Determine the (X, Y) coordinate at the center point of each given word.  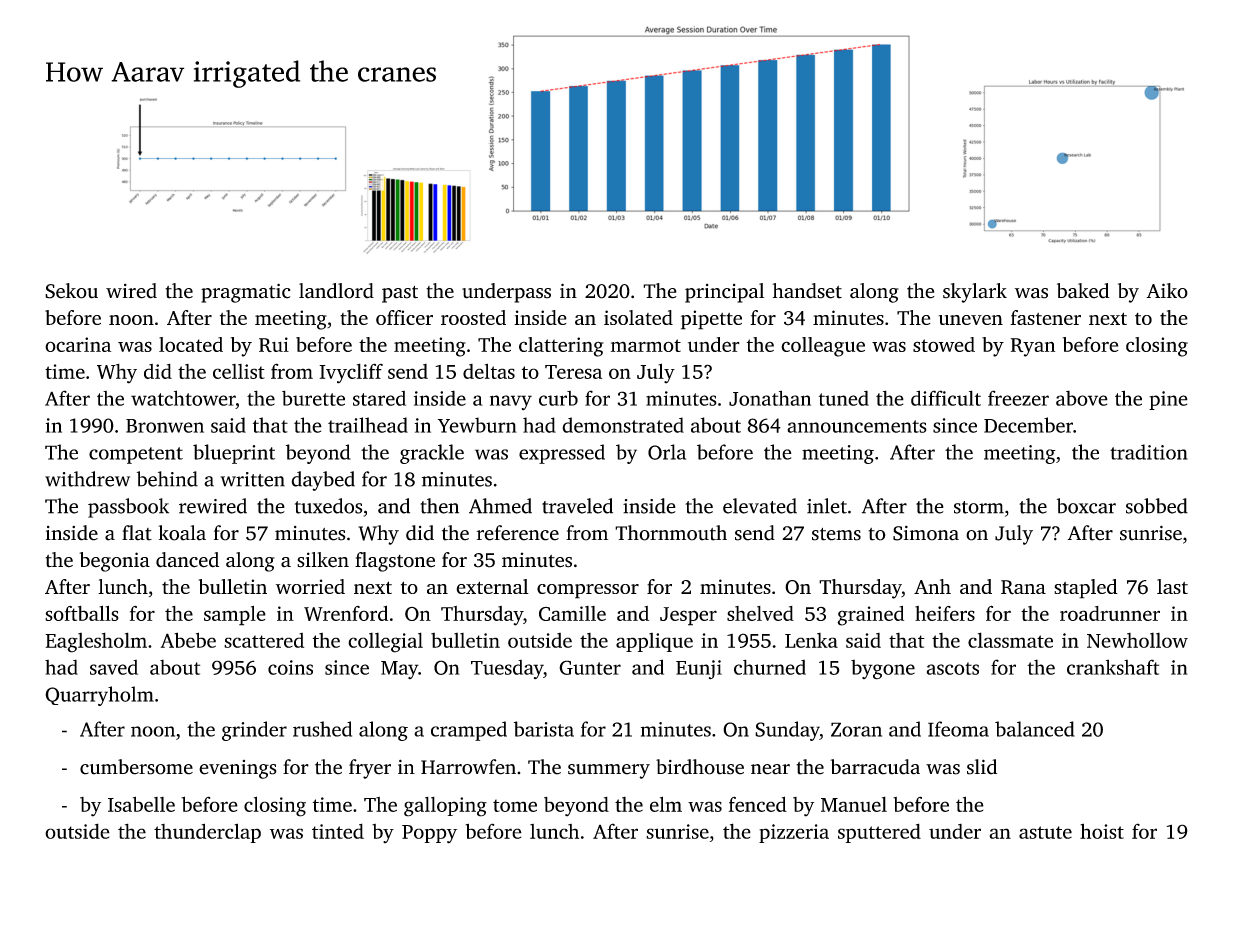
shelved (760, 613)
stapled (1086, 589)
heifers (945, 613)
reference (518, 533)
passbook (128, 508)
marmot (646, 345)
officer (404, 317)
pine (1168, 400)
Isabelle (141, 804)
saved (114, 667)
